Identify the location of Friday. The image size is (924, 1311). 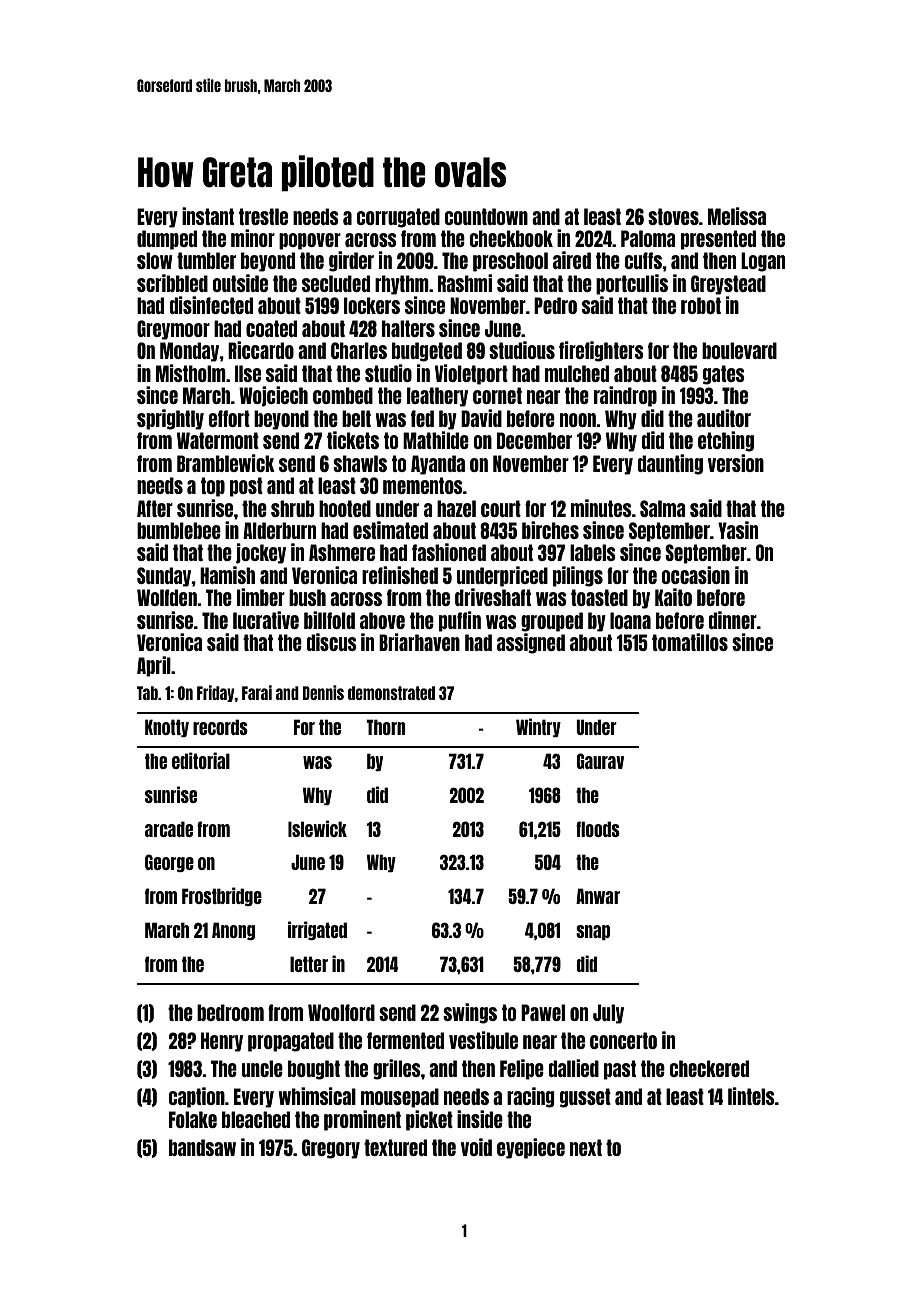
(216, 693).
